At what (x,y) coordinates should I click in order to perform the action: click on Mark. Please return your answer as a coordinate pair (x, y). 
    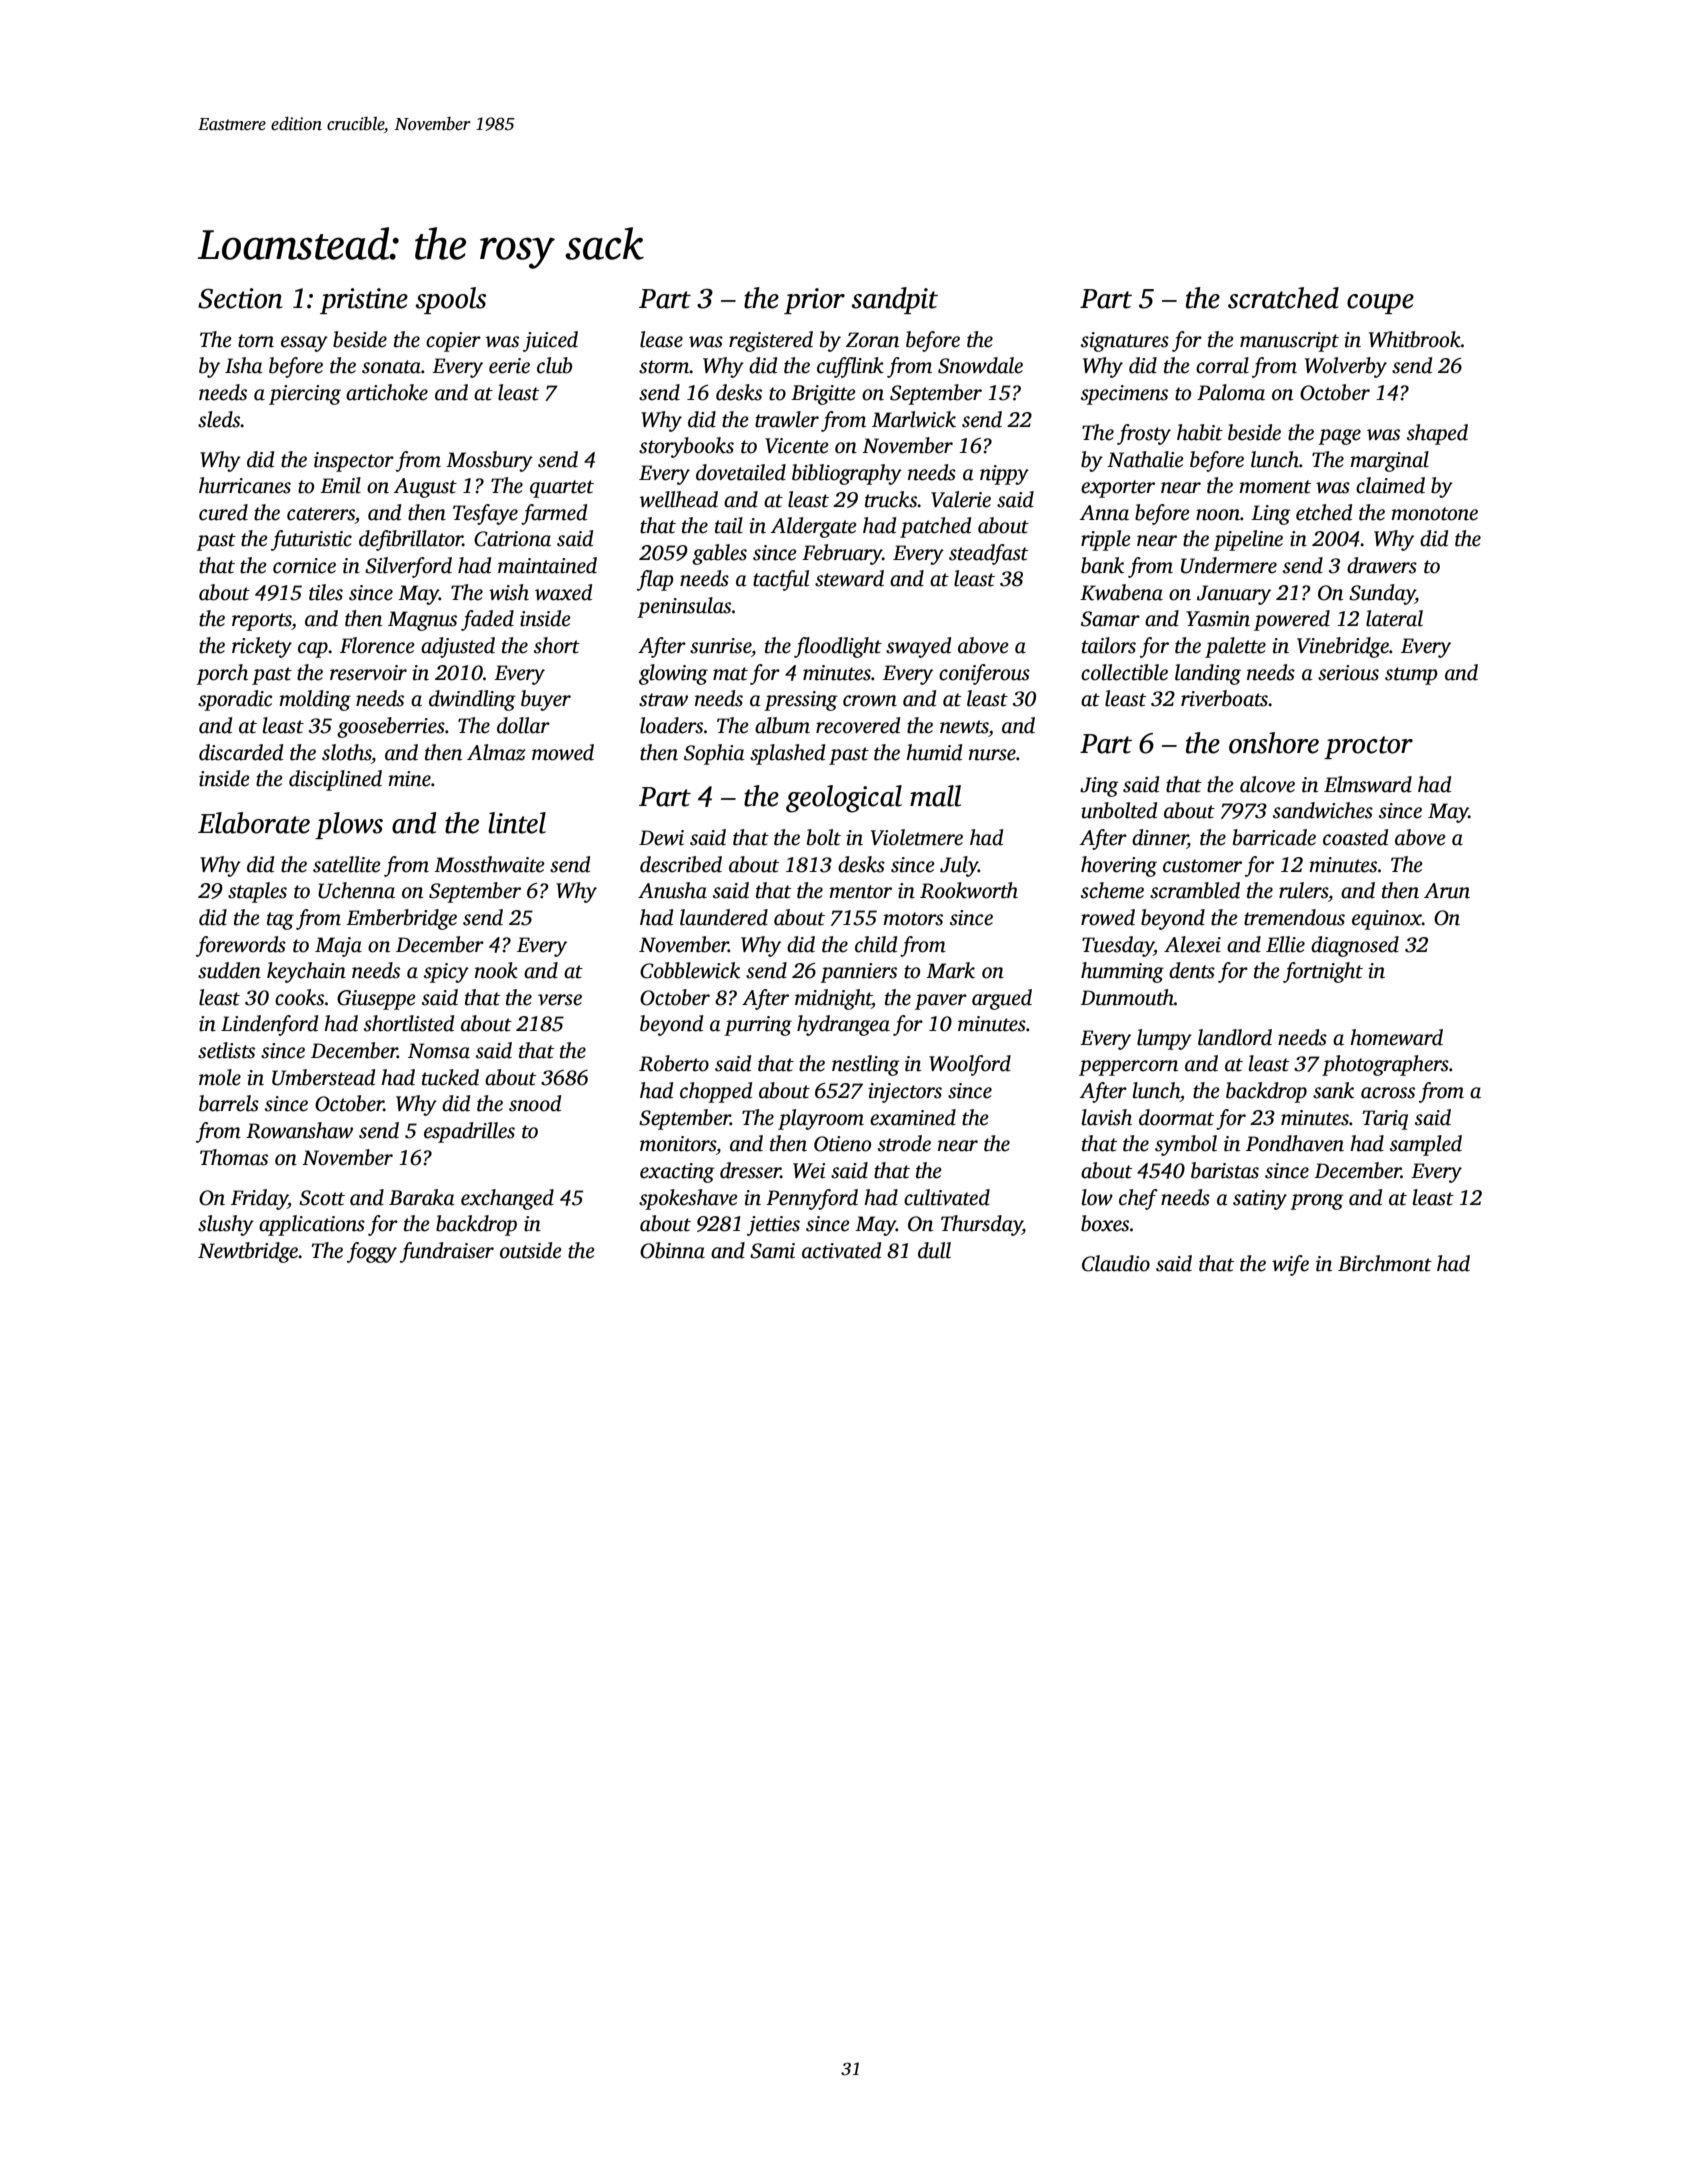
    Looking at the image, I should click on (950, 970).
